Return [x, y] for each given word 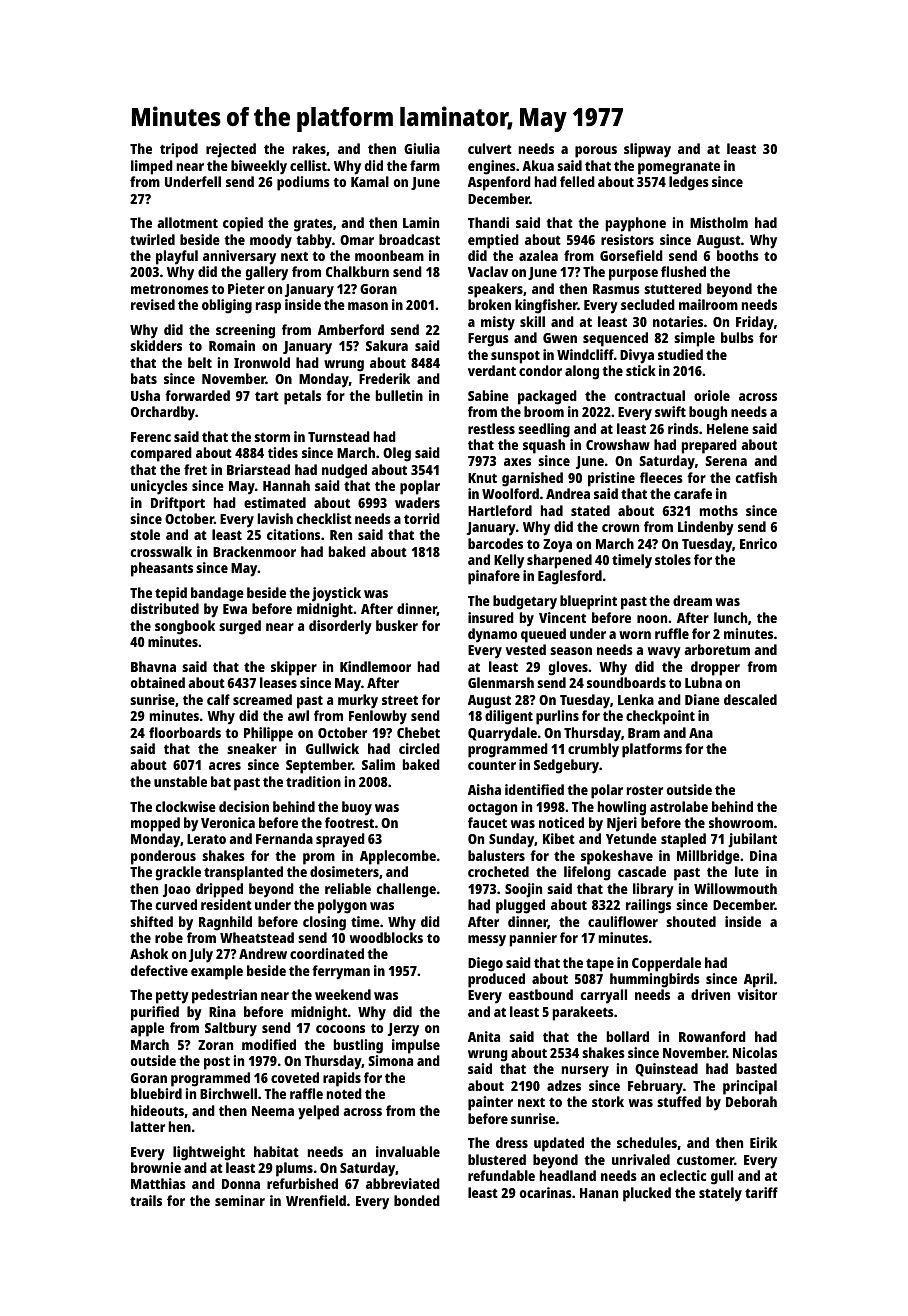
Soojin [523, 890]
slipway [647, 150]
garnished [532, 479]
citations [293, 534]
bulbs [737, 337]
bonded [417, 1200]
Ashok [149, 953]
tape [600, 965]
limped [152, 167]
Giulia [422, 148]
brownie [156, 1167]
